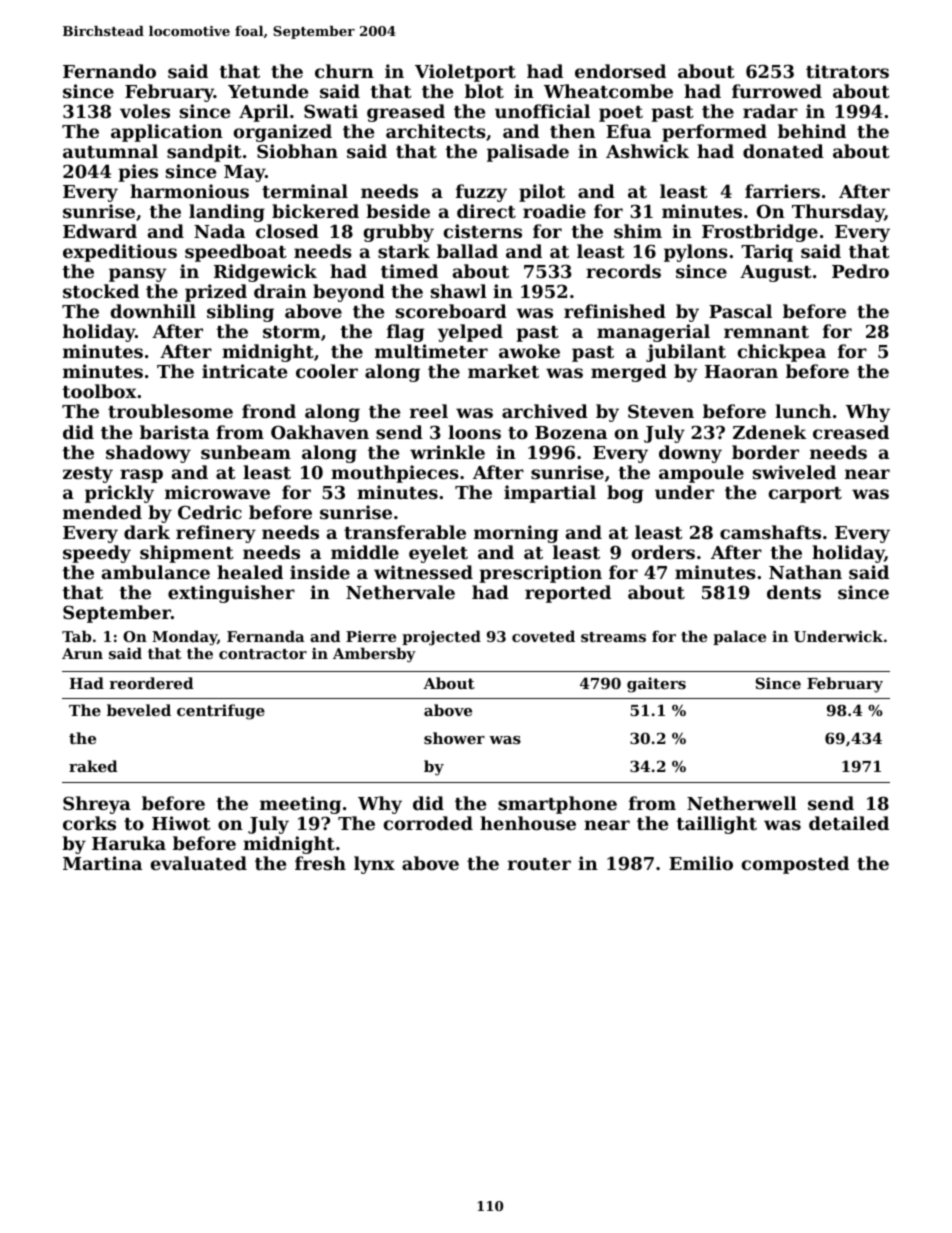  I want to click on unofficial, so click(542, 111).
